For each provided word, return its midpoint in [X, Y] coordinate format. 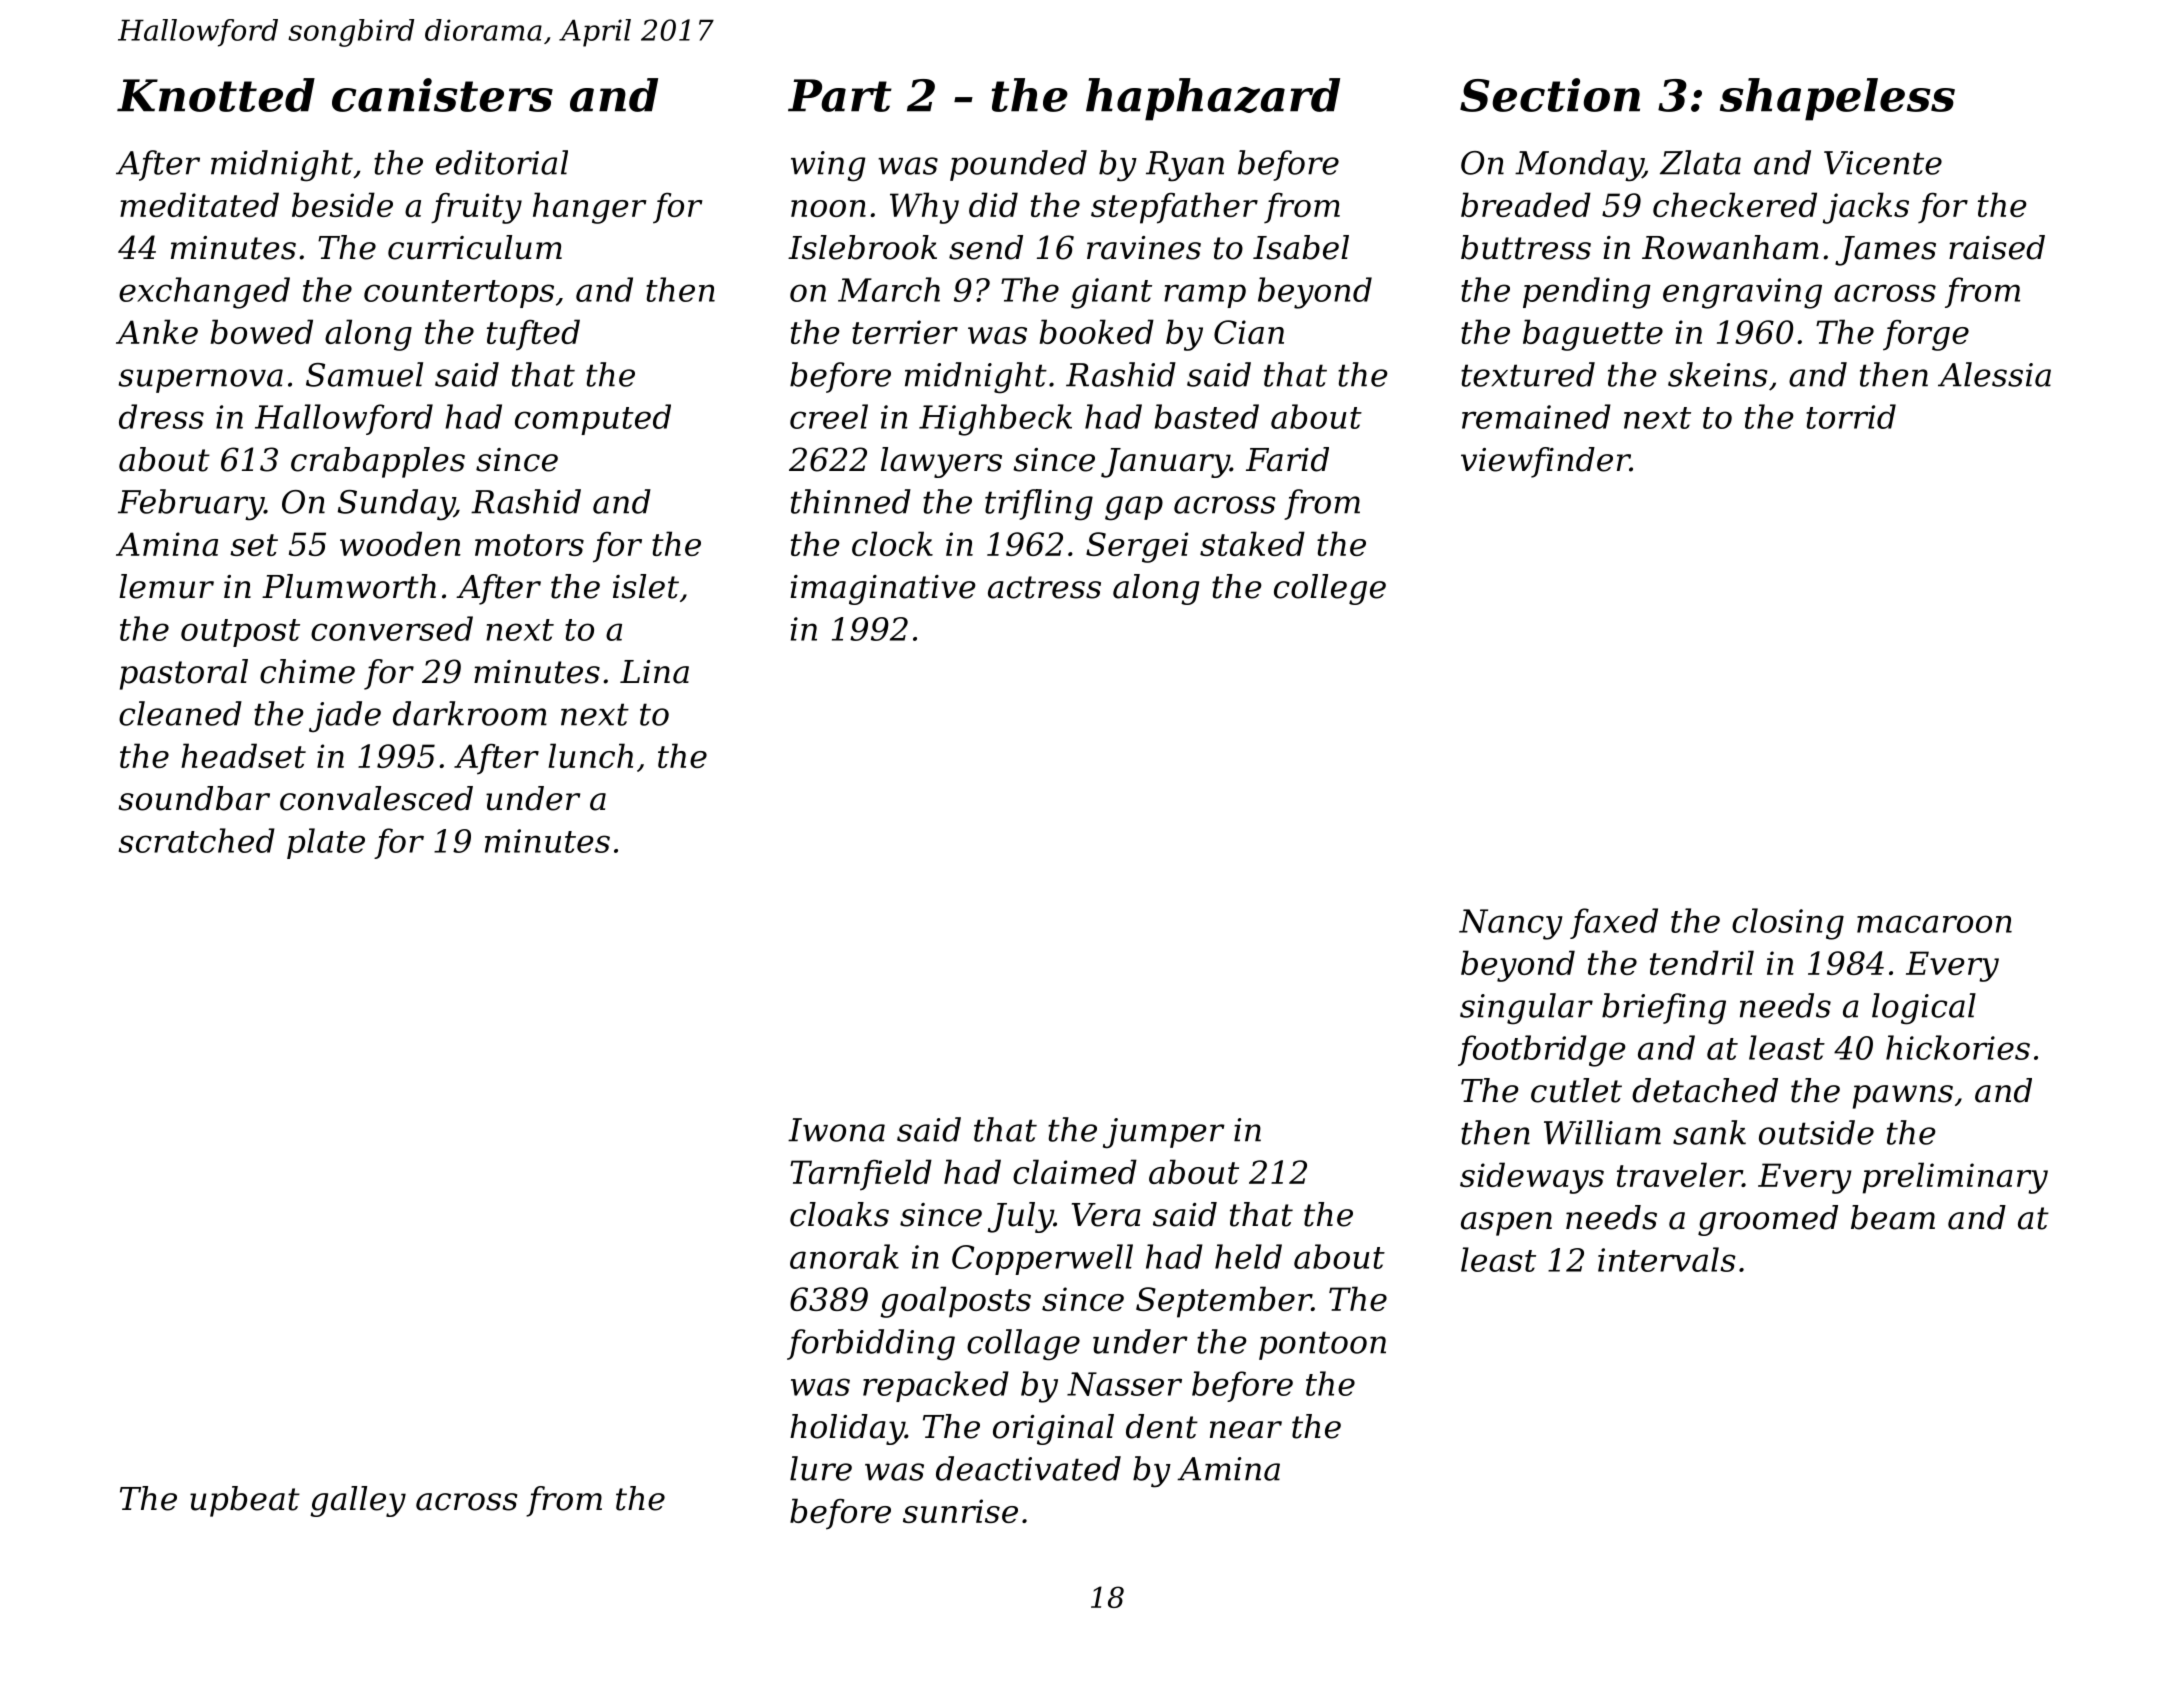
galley [358, 1501]
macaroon [1934, 924]
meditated [199, 204]
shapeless [1837, 99]
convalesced [376, 798]
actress [1044, 587]
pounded [1018, 165]
